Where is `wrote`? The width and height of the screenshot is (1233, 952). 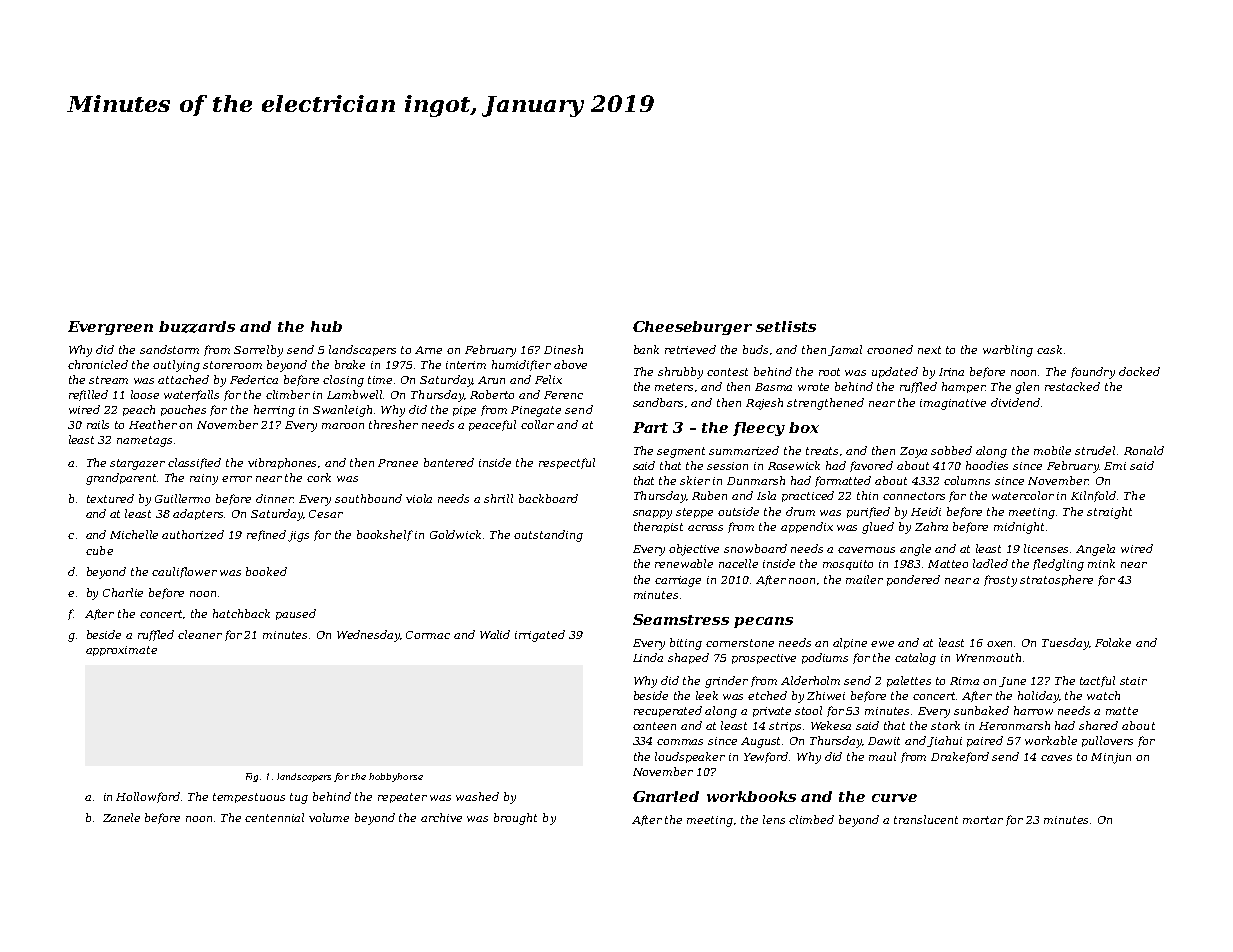
wrote is located at coordinates (813, 387).
